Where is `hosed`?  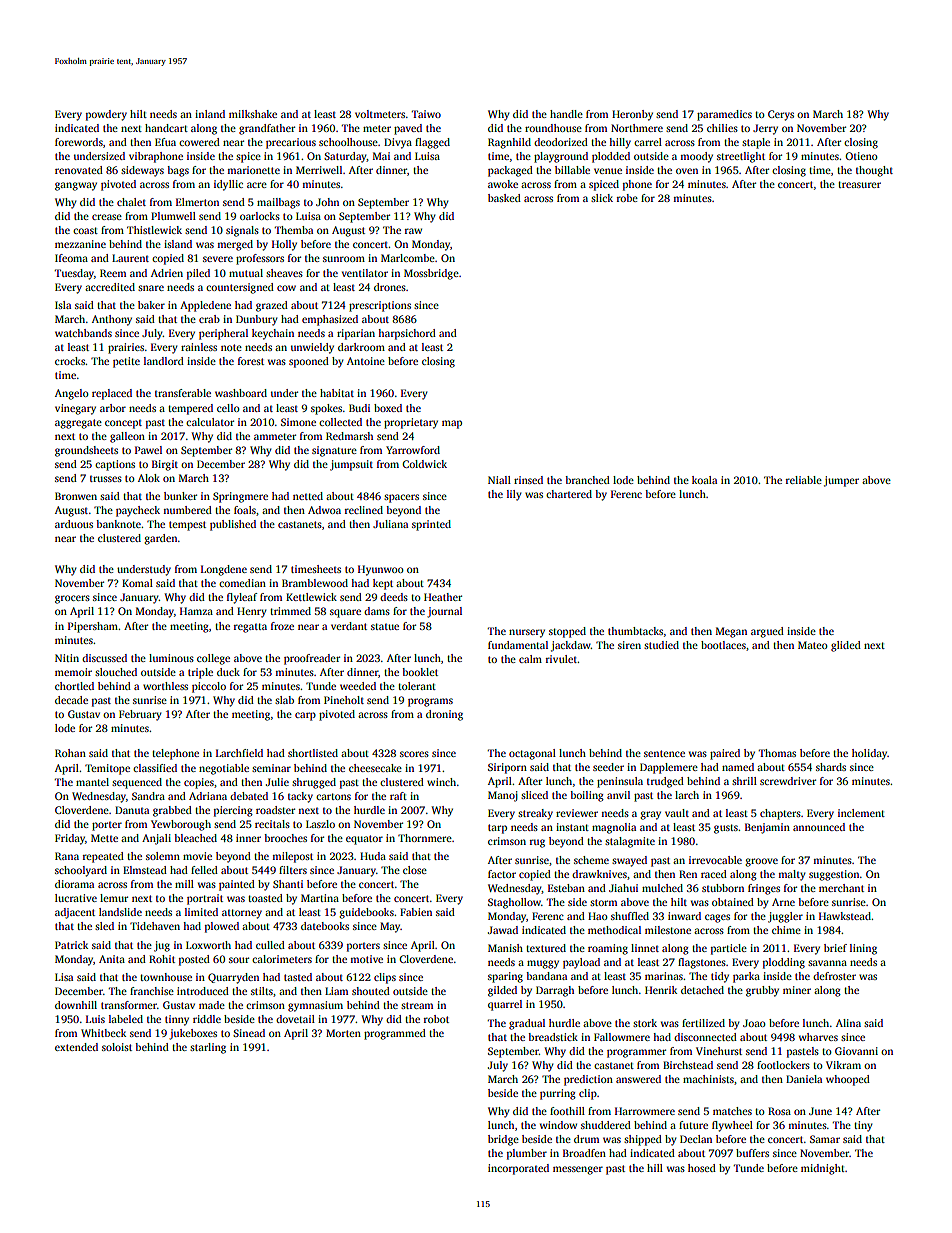 hosed is located at coordinates (702, 1168).
